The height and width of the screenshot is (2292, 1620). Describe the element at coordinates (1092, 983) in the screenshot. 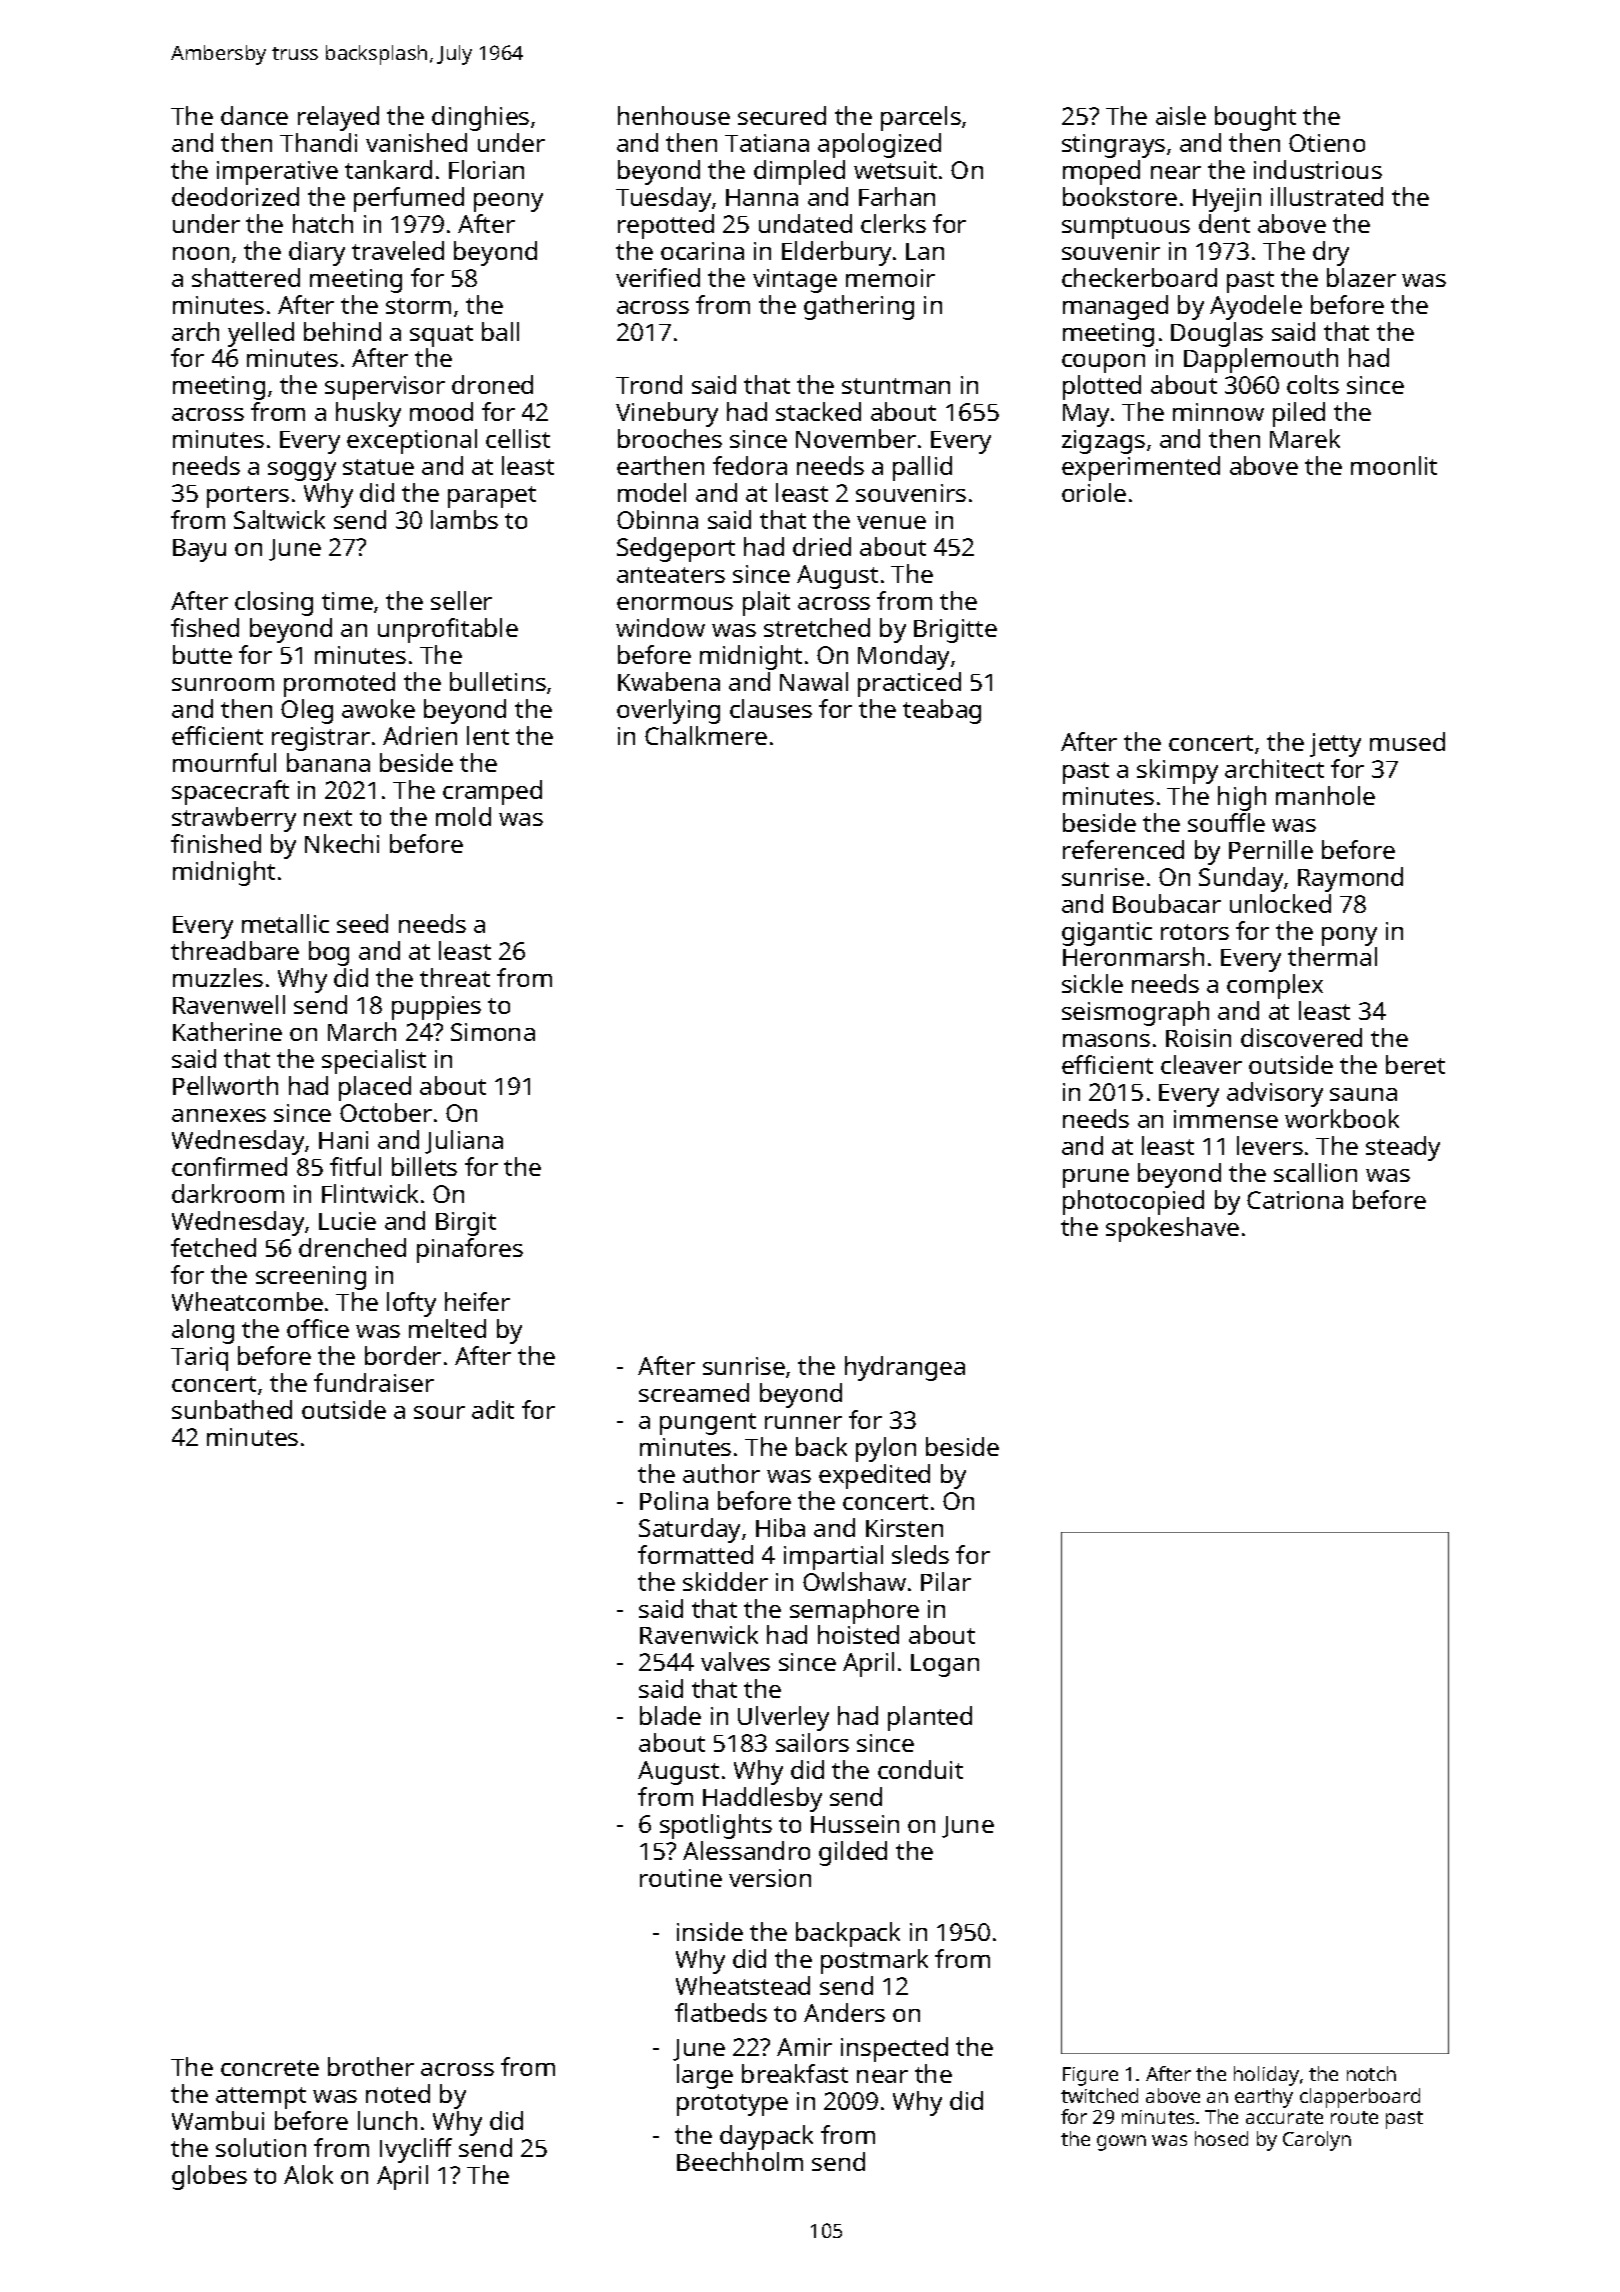

I see `sickle` at that location.
